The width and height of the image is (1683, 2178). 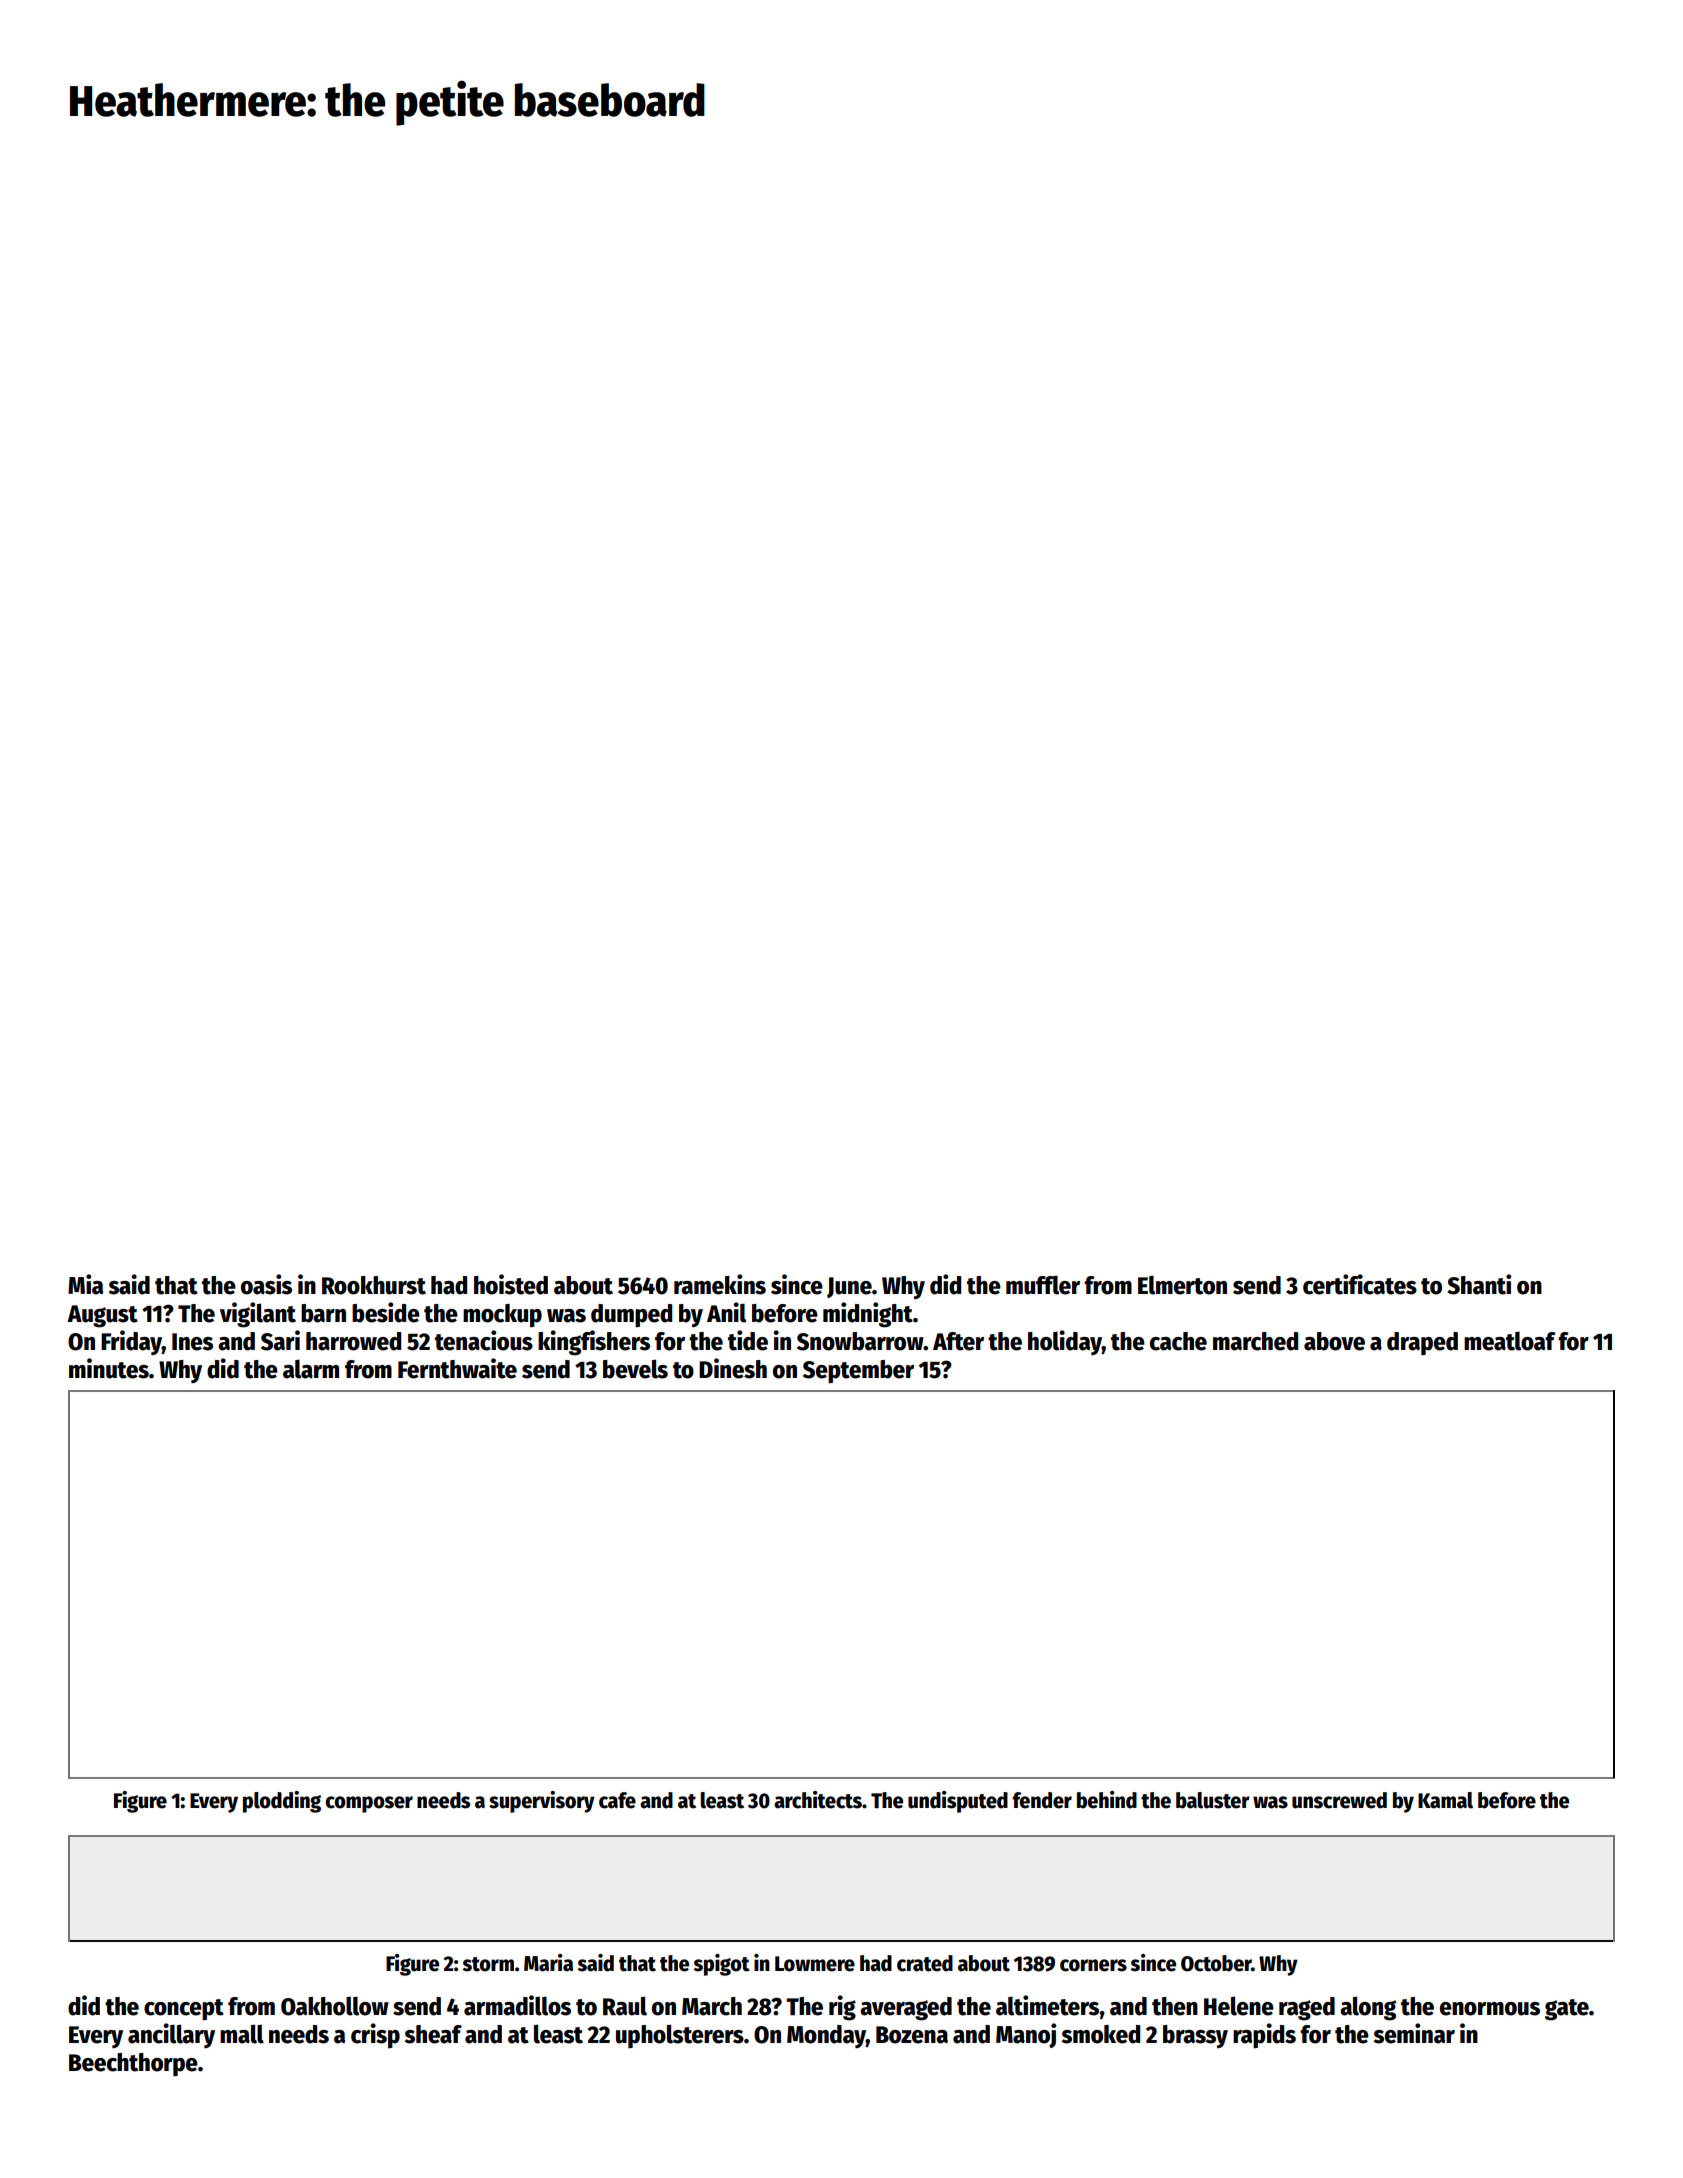 What do you see at coordinates (1422, 1343) in the image?
I see `draped` at bounding box center [1422, 1343].
